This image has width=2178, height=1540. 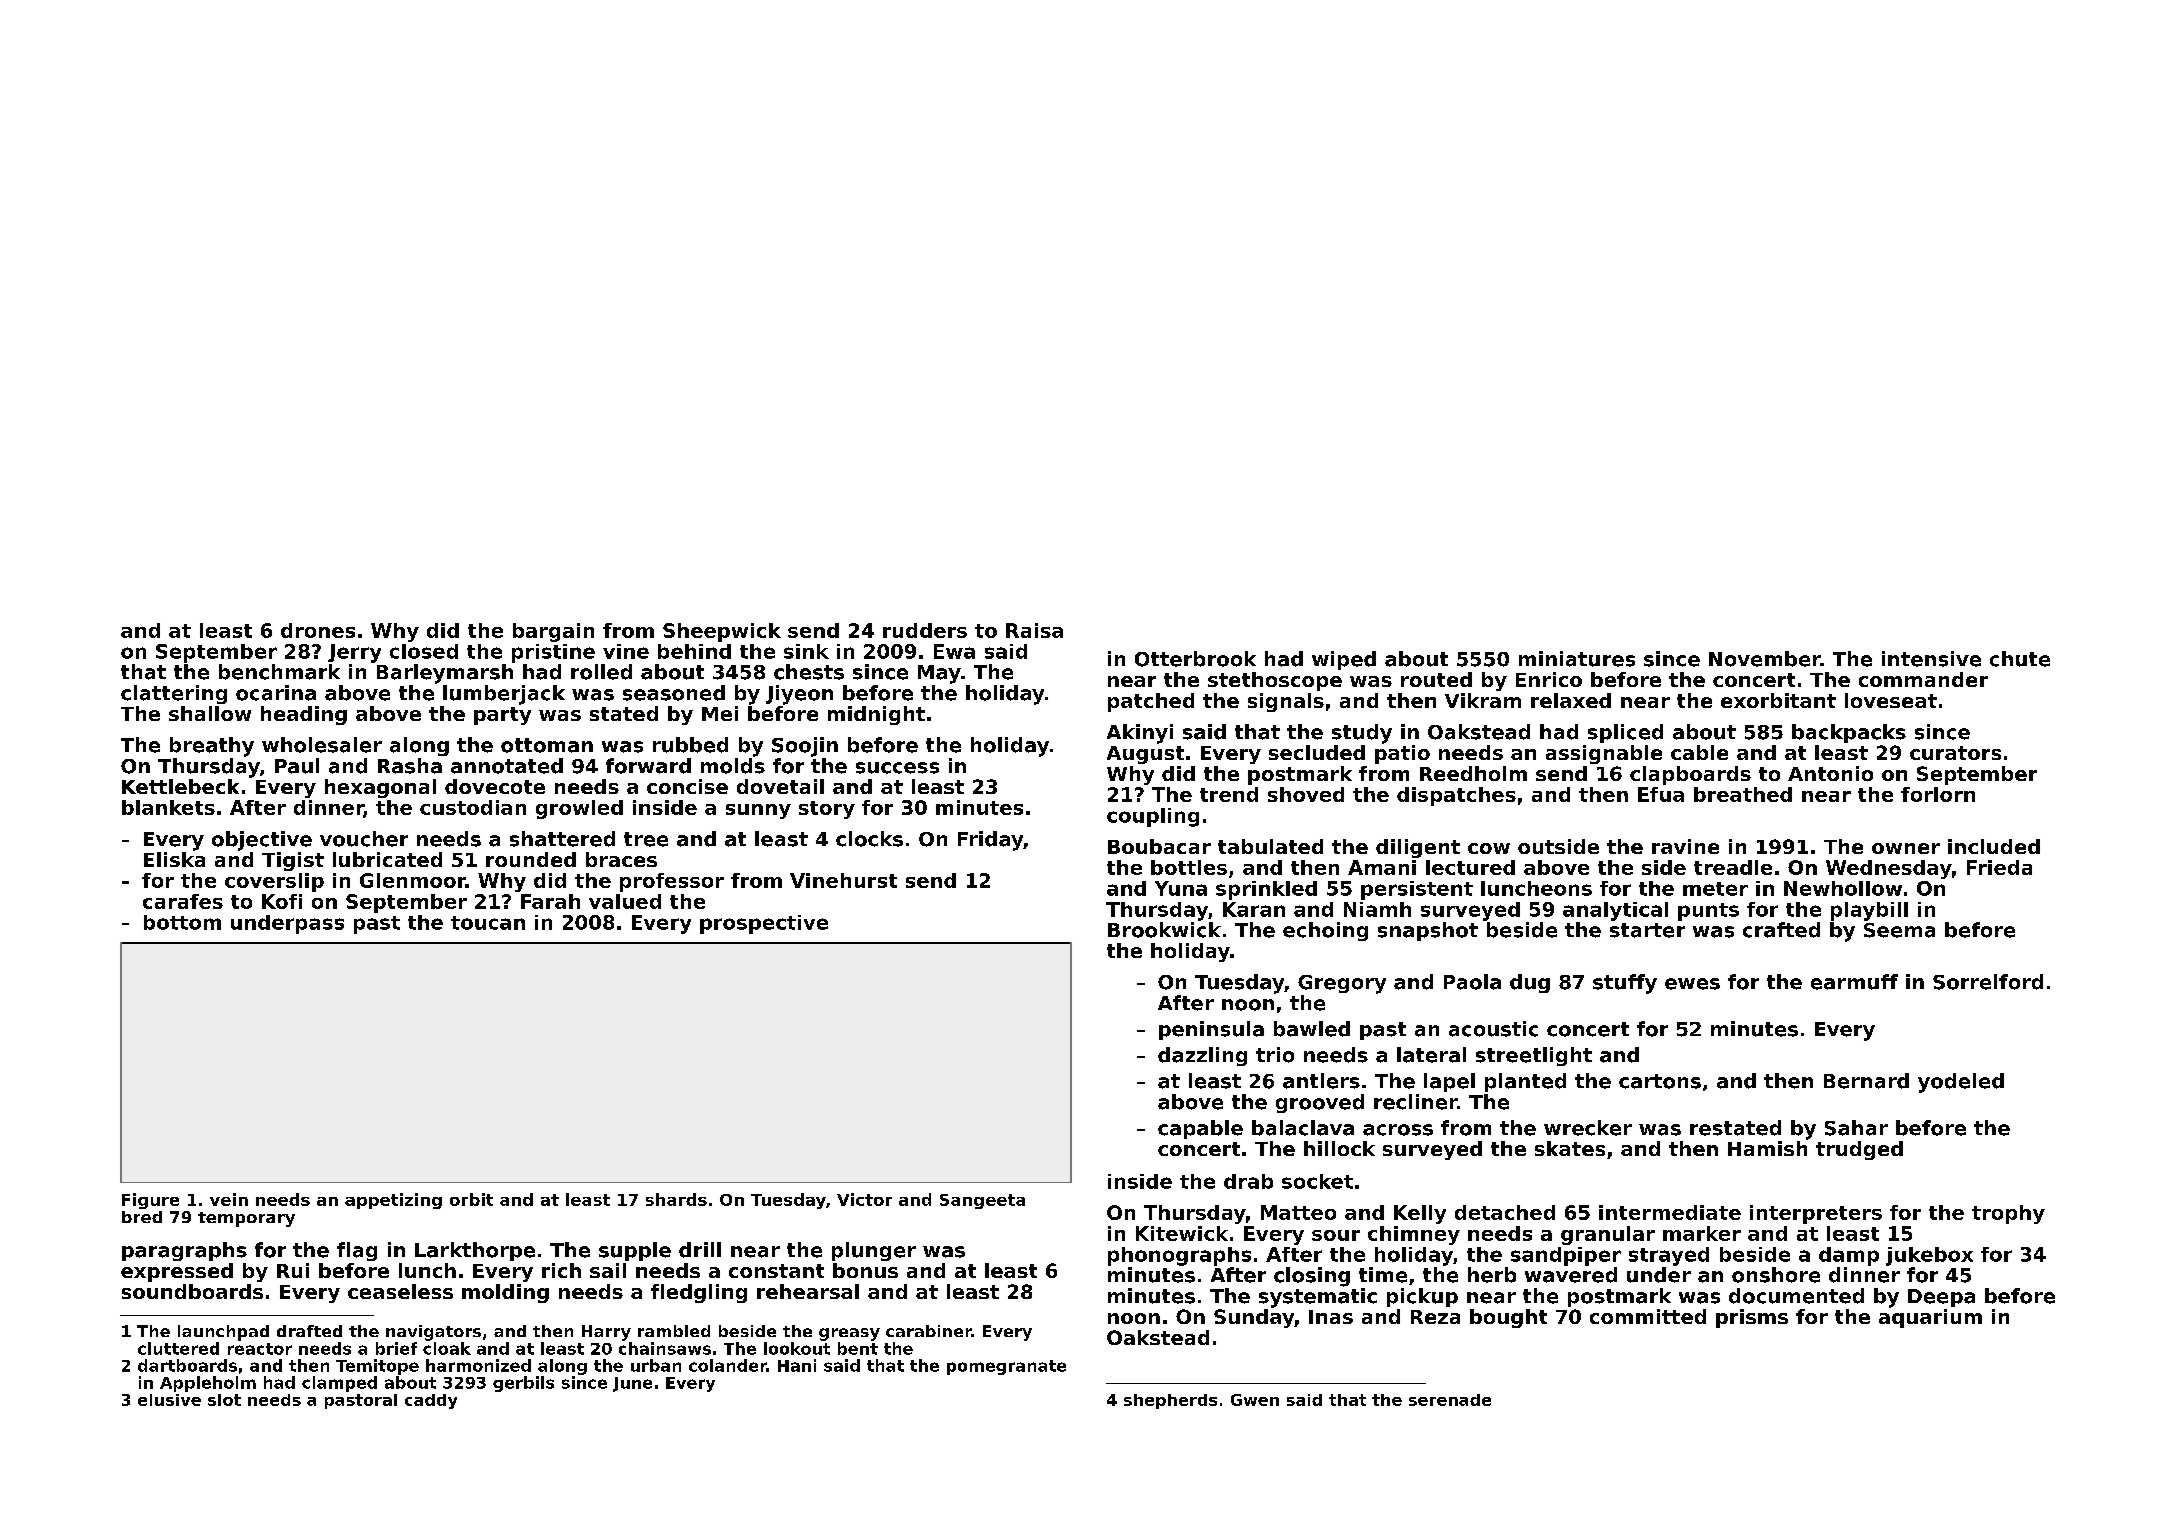 What do you see at coordinates (1899, 930) in the image?
I see `Seema` at bounding box center [1899, 930].
